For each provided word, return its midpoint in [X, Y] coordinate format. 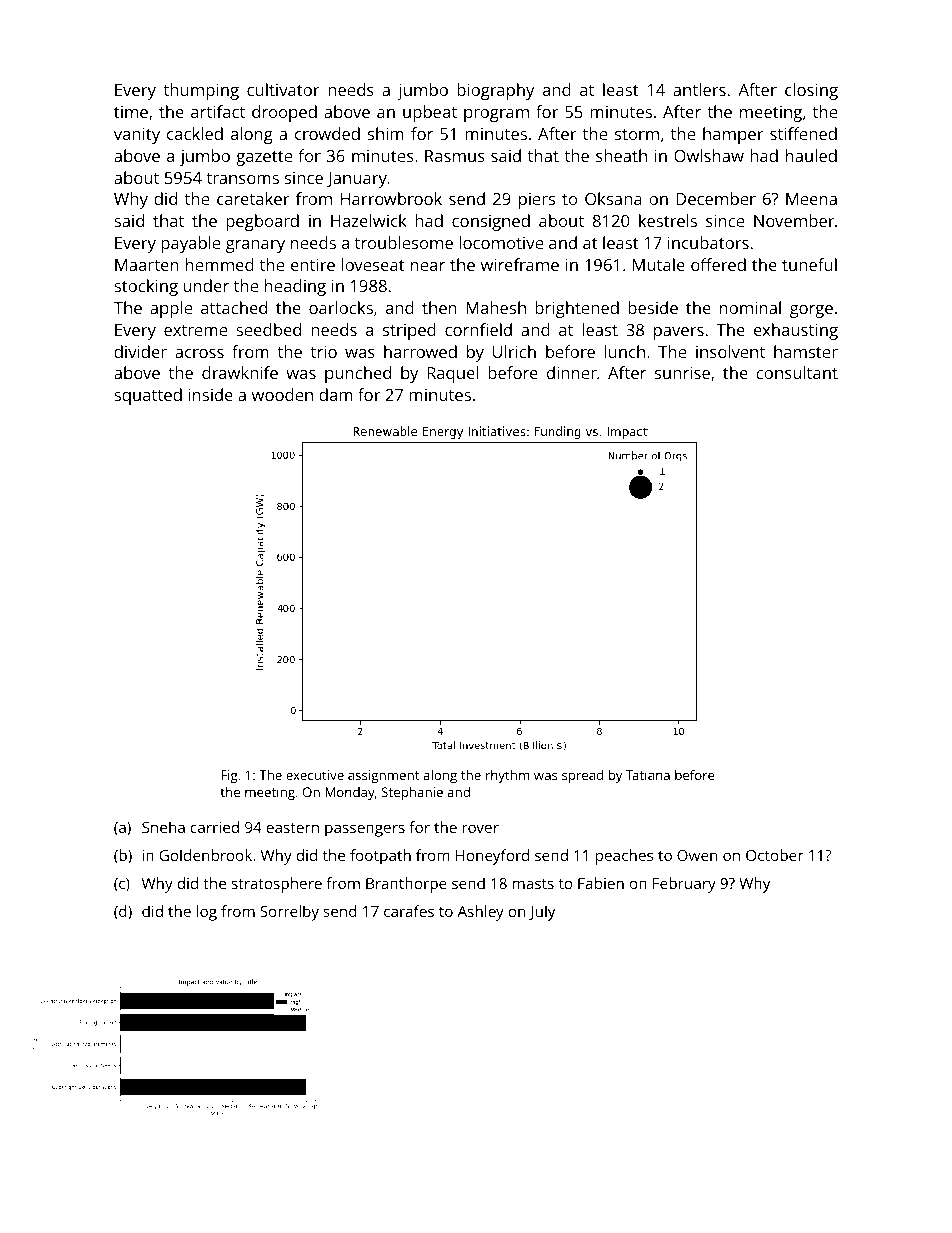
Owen [697, 855]
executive [315, 775]
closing [811, 91]
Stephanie [412, 793]
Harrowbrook [391, 198]
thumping [201, 91]
